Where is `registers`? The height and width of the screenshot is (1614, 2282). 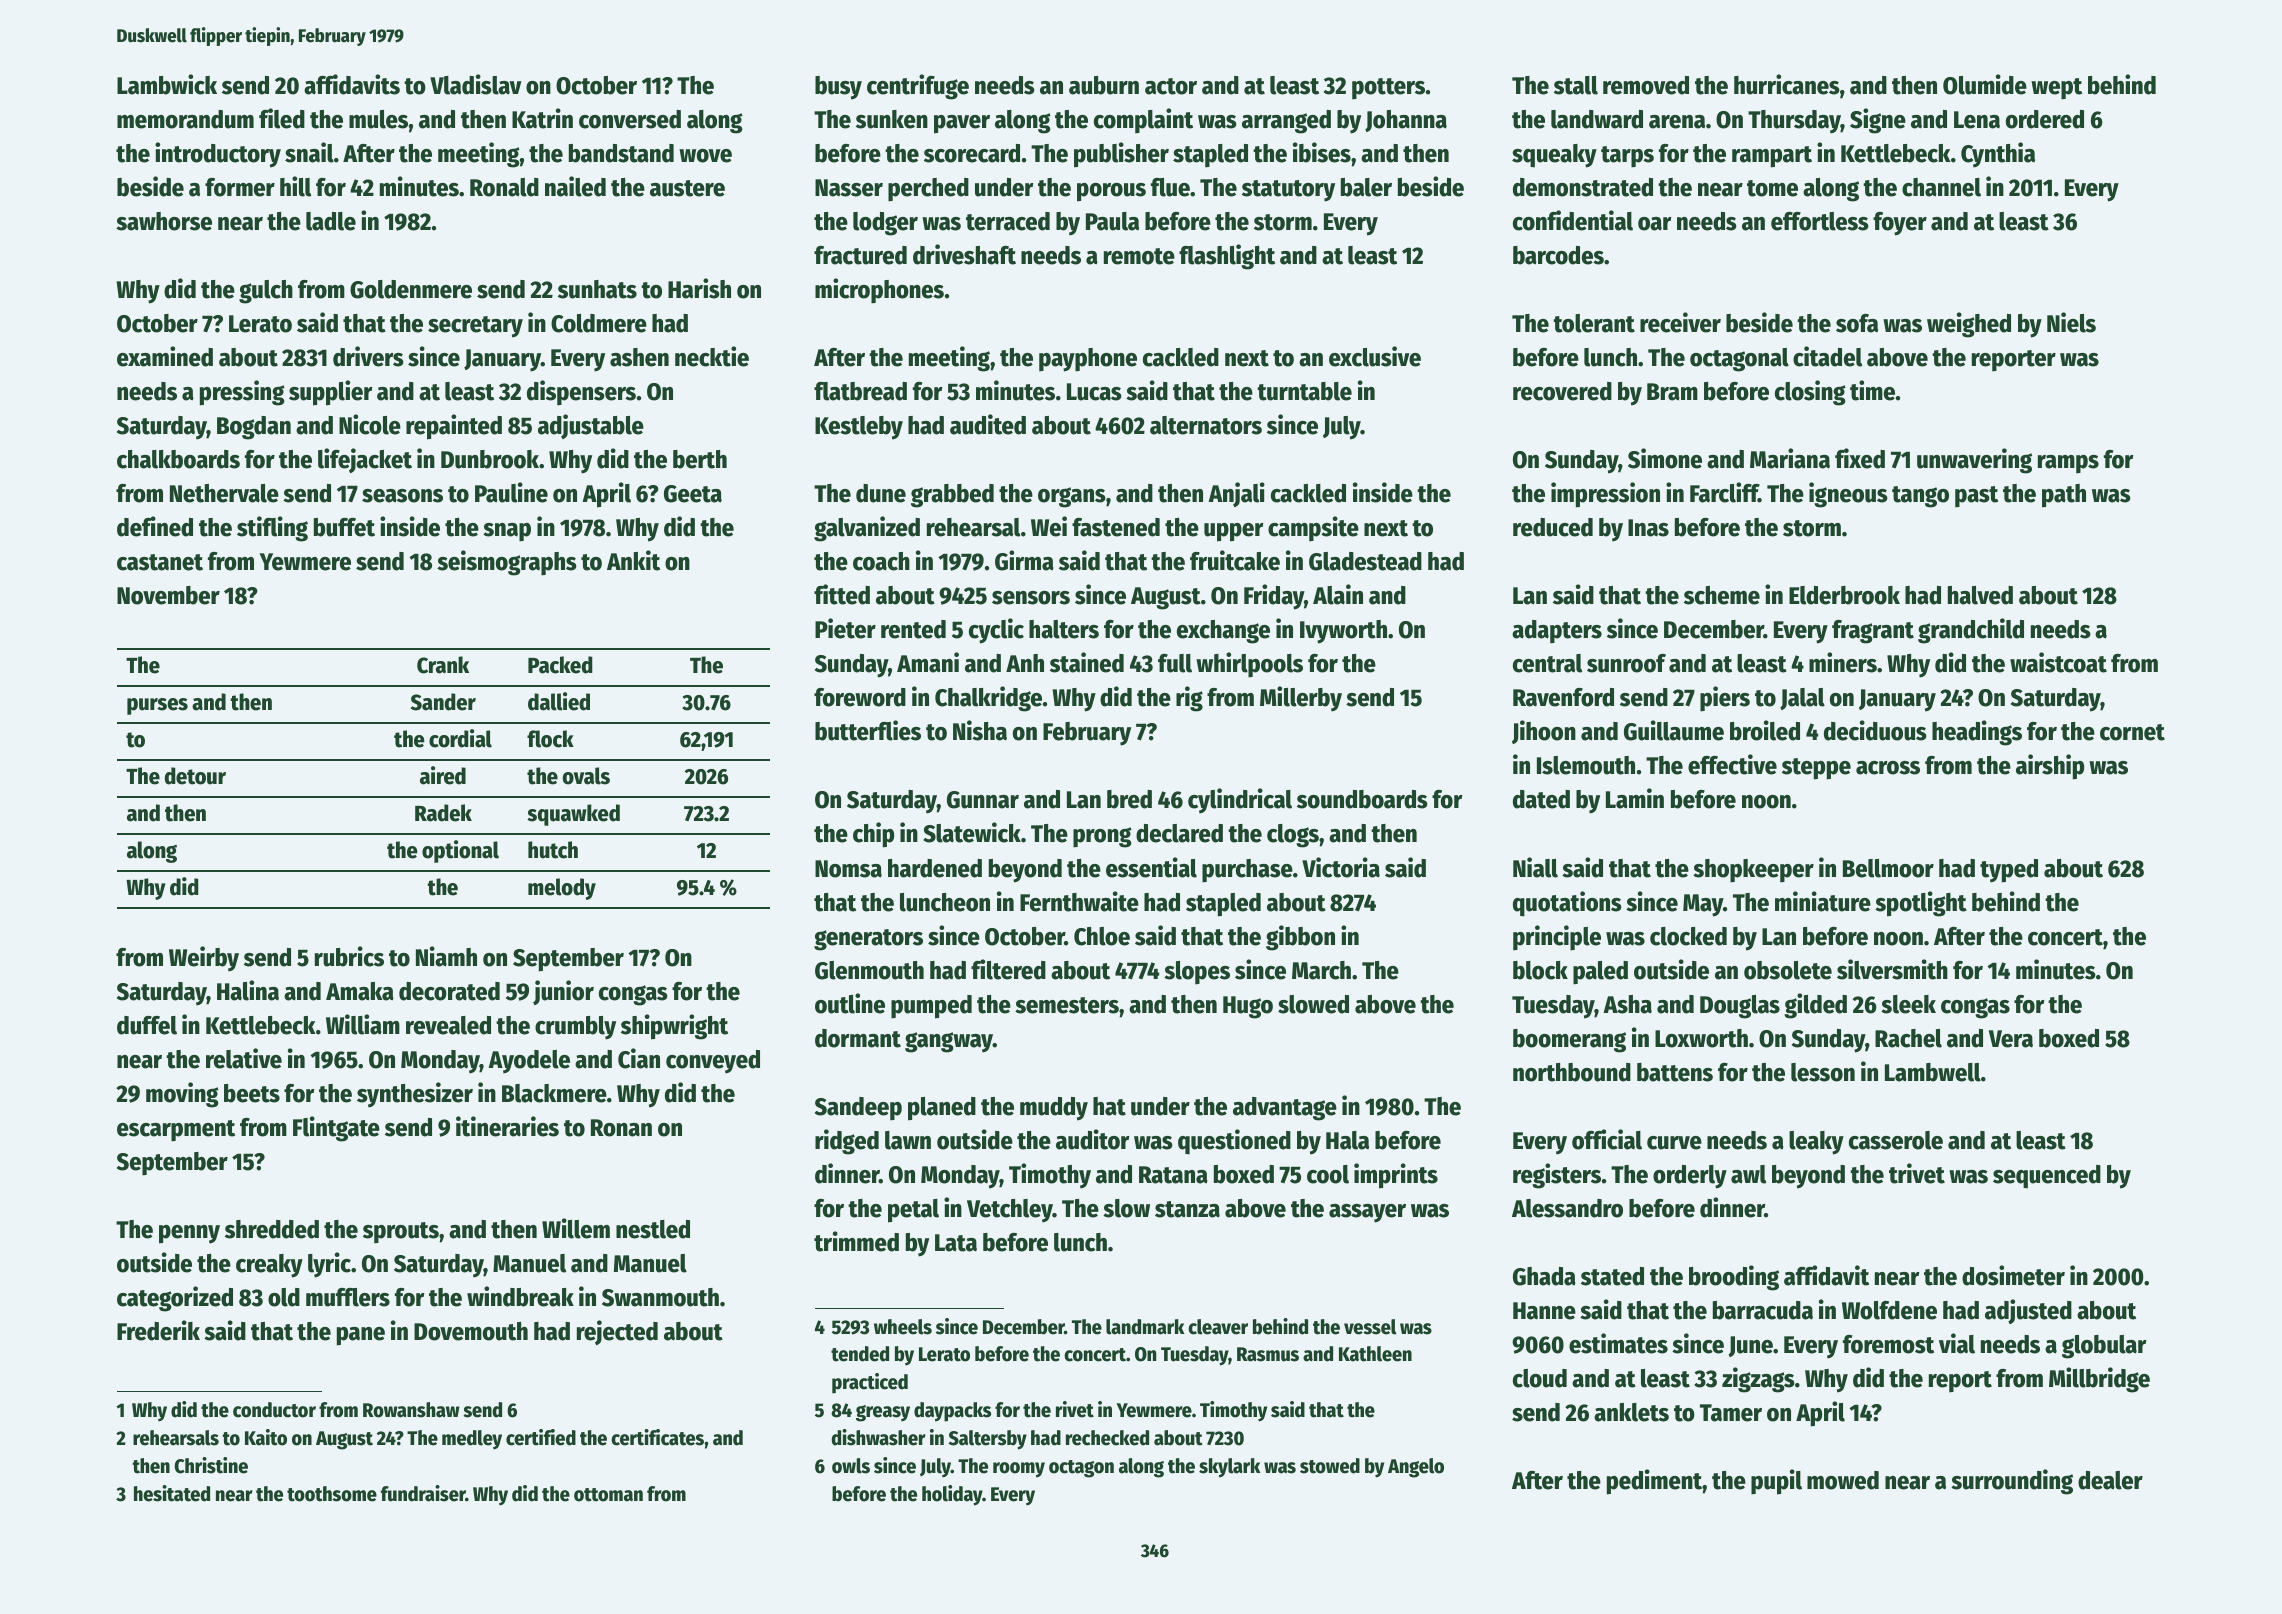 registers is located at coordinates (1557, 1176).
